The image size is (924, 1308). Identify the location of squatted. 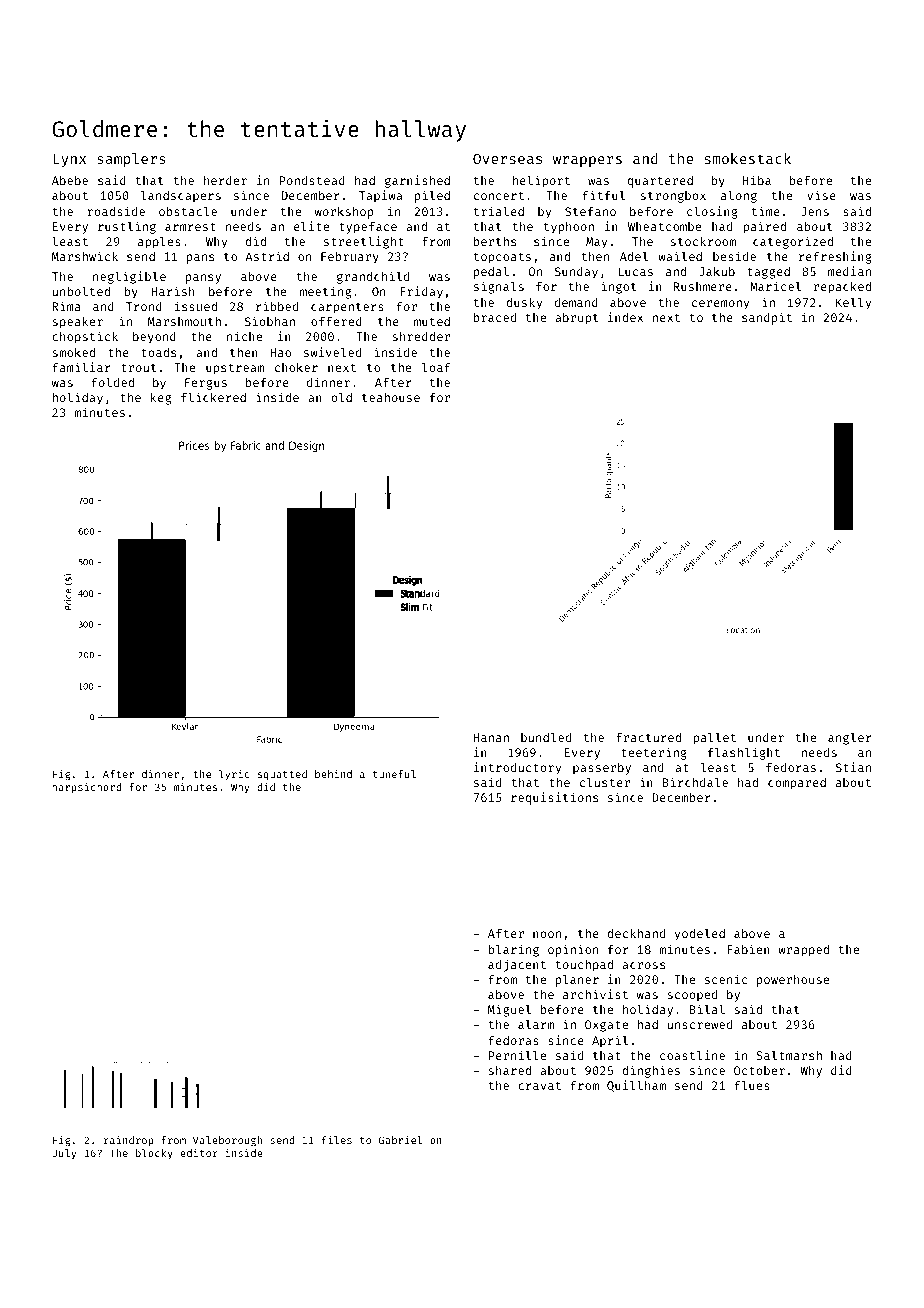
(282, 775).
